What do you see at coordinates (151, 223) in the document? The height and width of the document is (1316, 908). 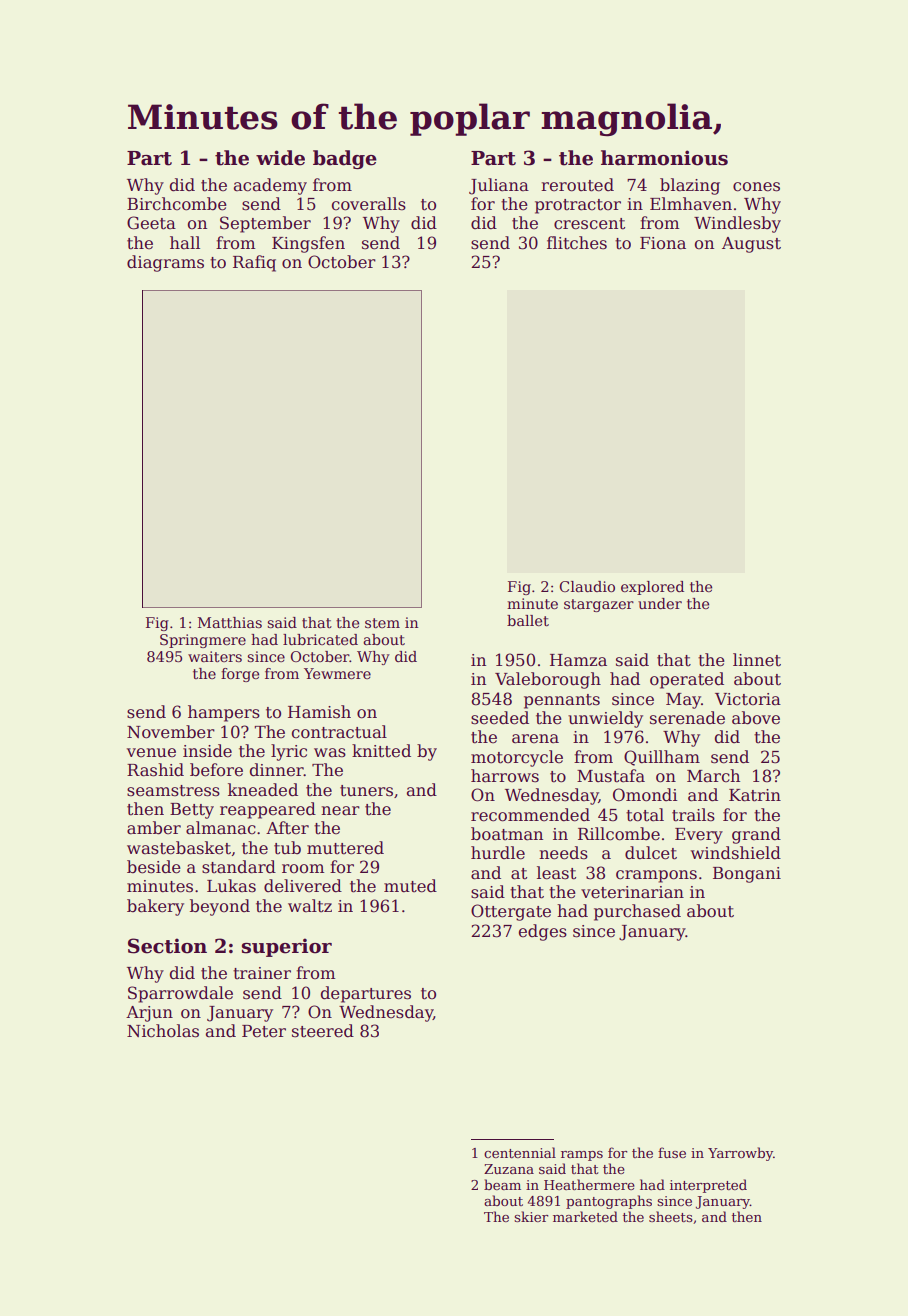 I see `Geeta` at bounding box center [151, 223].
